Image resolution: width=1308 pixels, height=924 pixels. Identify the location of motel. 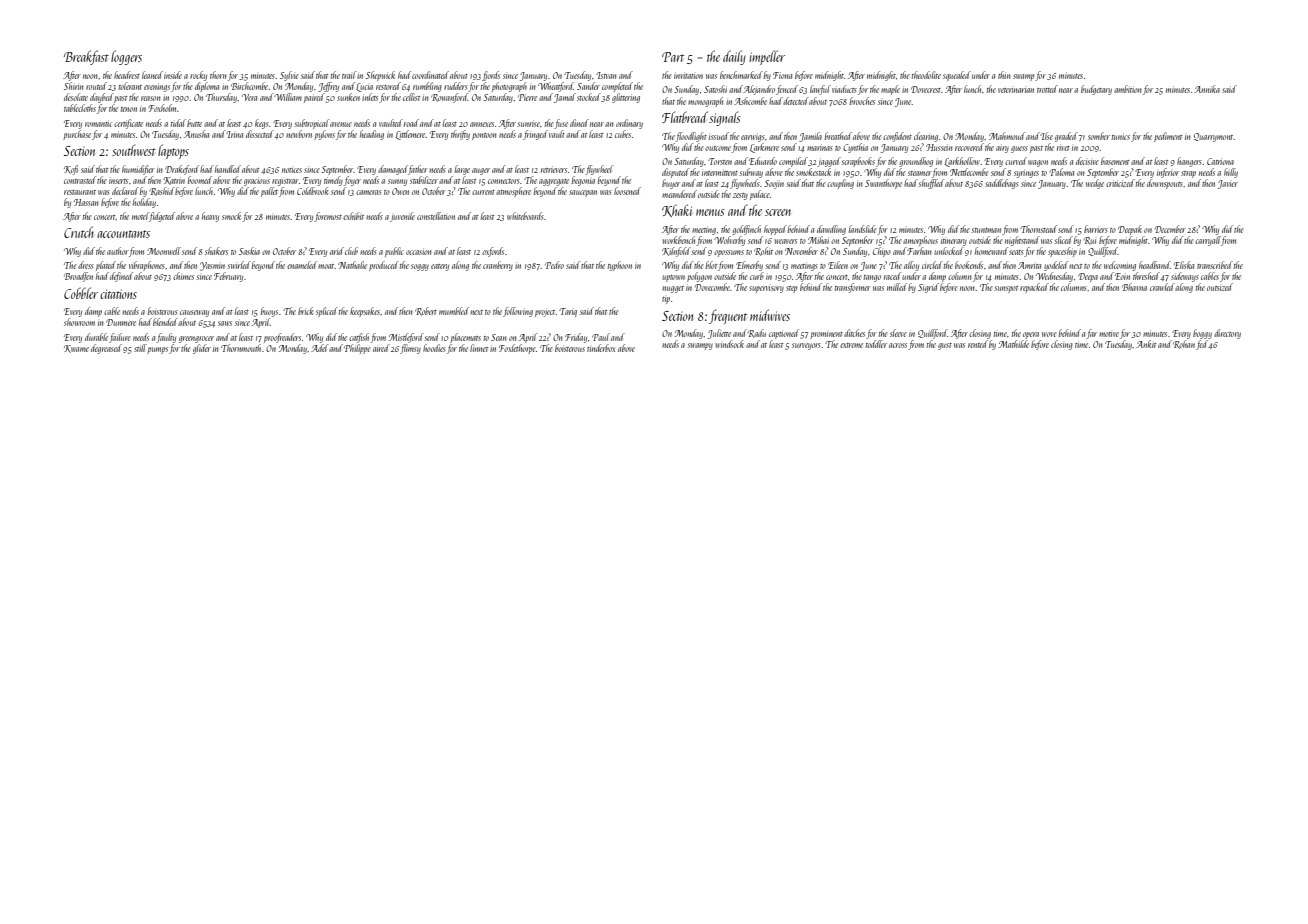
(140, 216).
